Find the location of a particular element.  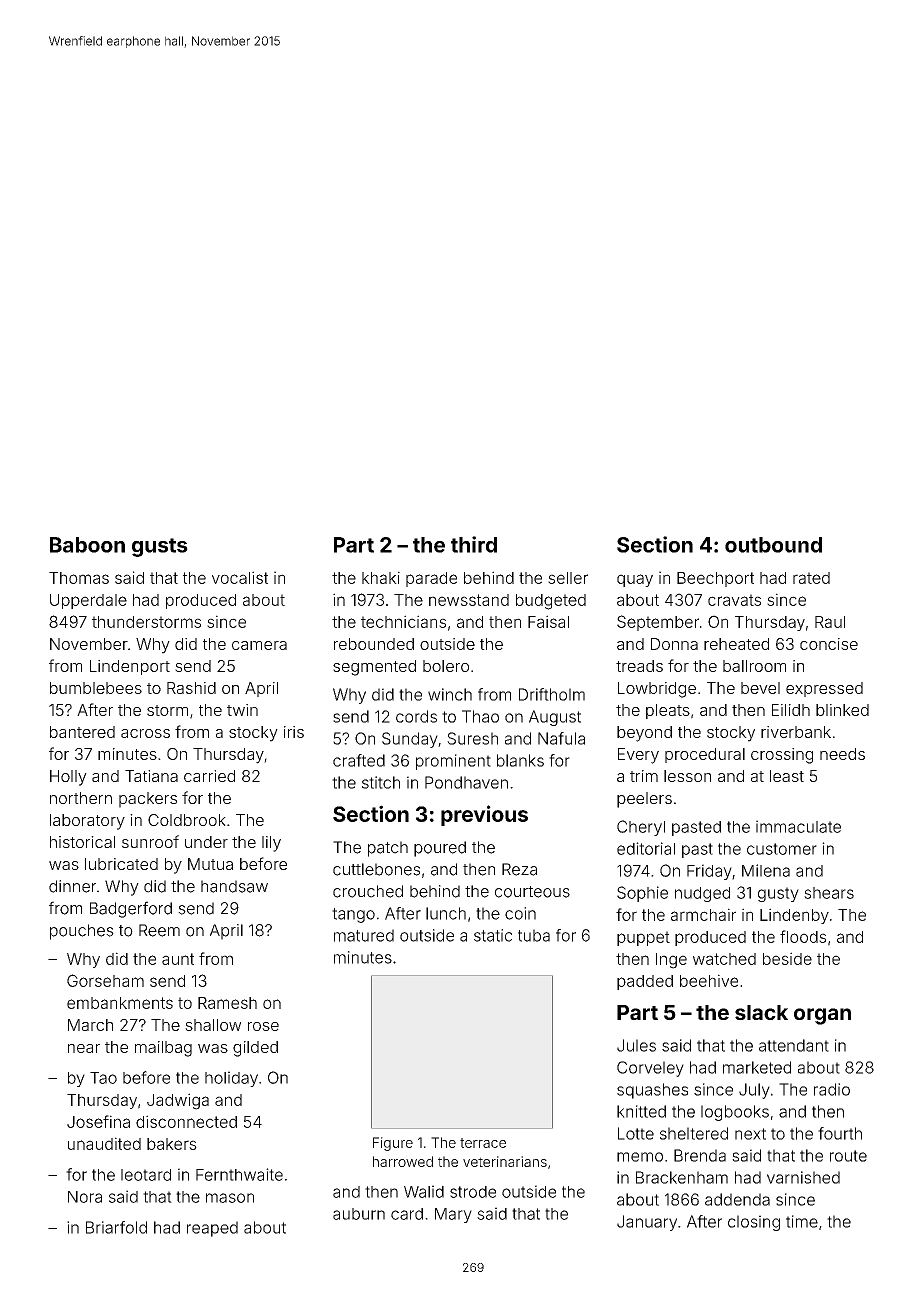

bumblebees is located at coordinates (96, 688).
